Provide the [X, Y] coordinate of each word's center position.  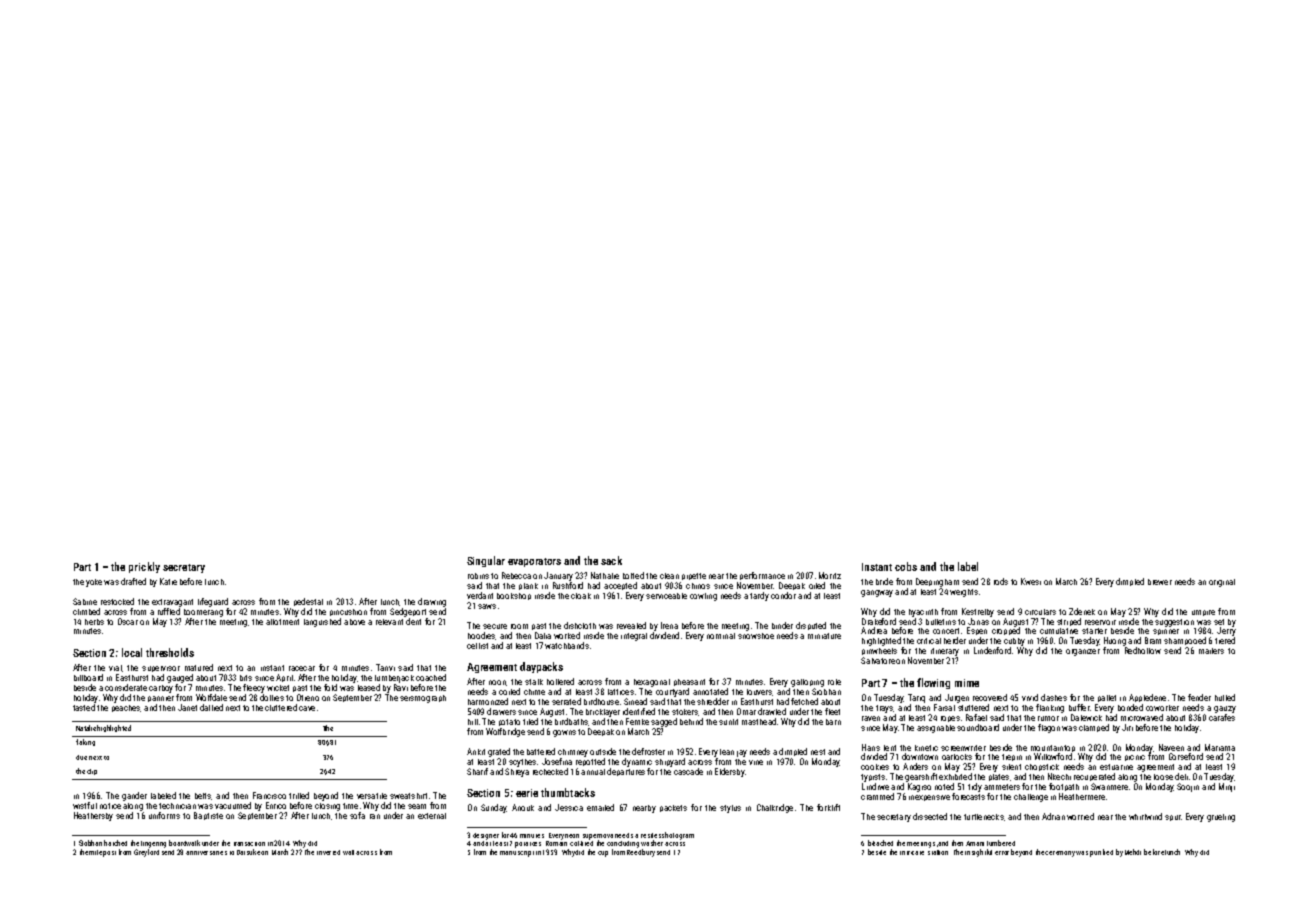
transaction [249, 844]
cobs [906, 566]
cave [307, 708]
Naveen [1171, 747]
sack [611, 560]
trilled [299, 795]
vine [756, 762]
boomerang [203, 613]
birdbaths [571, 721]
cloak [581, 596]
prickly [144, 567]
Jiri [1127, 727]
